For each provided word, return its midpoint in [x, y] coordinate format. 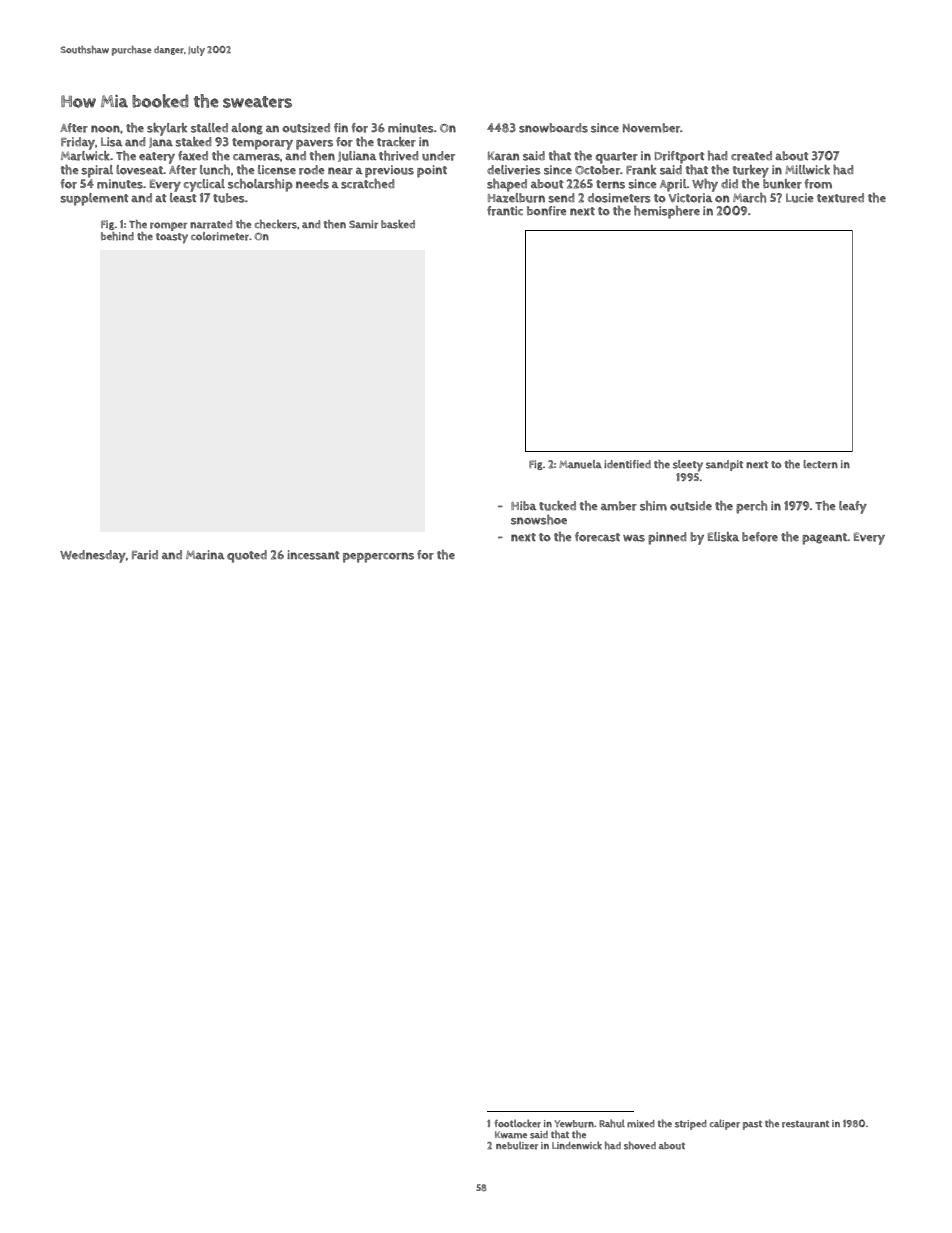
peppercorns [378, 557]
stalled [209, 128]
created [751, 156]
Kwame [511, 1135]
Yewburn [574, 1124]
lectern [820, 464]
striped [691, 1125]
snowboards [553, 128]
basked [398, 224]
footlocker [518, 1123]
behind [117, 236]
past [752, 1125]
